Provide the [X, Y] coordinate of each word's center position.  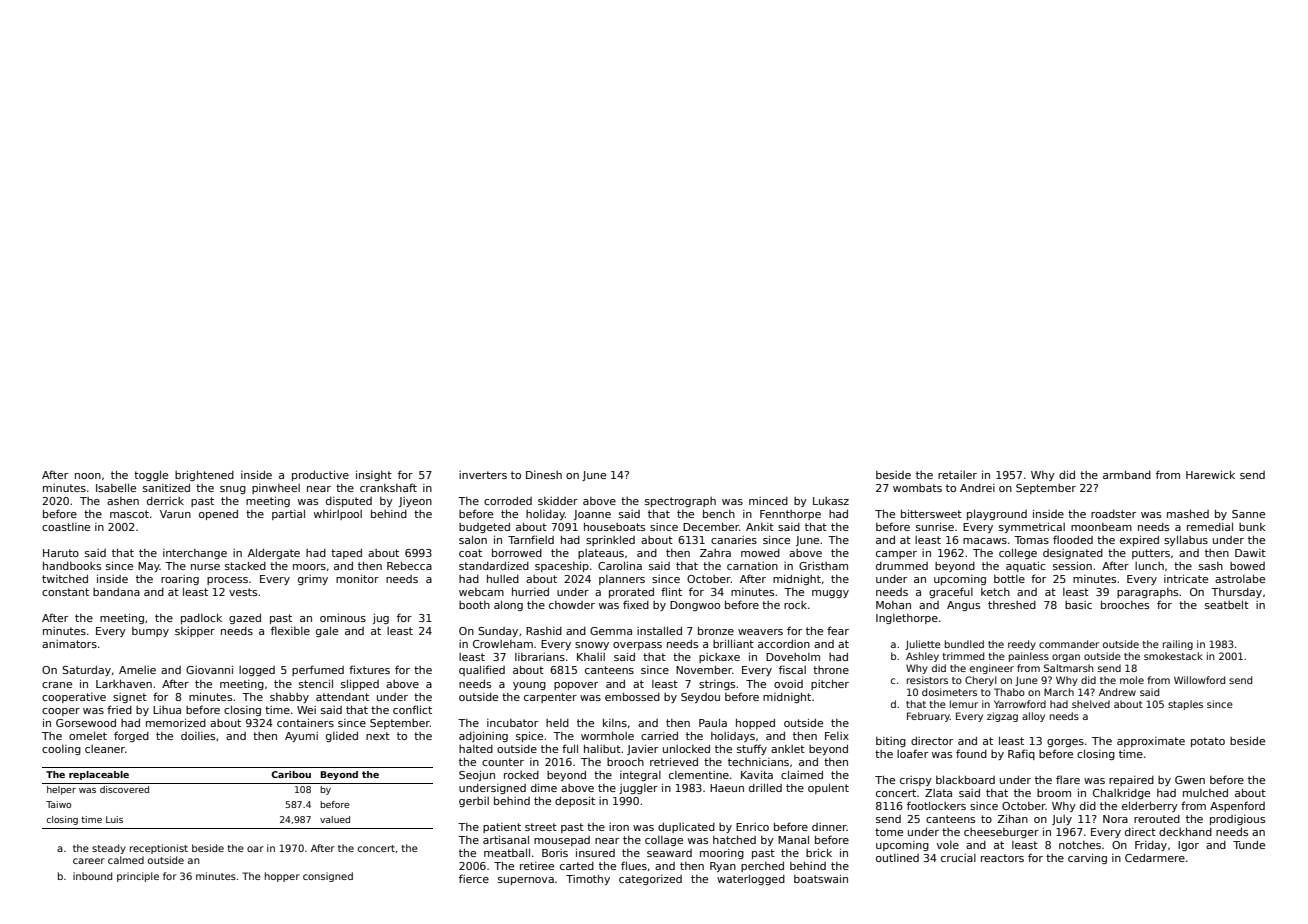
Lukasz [831, 501]
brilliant [733, 643]
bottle [1009, 579]
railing [1178, 645]
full [570, 748]
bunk [1252, 527]
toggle [151, 475]
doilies [198, 736]
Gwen [1190, 780]
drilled [765, 787]
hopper [282, 877]
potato [1208, 742]
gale [327, 631]
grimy [313, 580]
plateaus [601, 554]
